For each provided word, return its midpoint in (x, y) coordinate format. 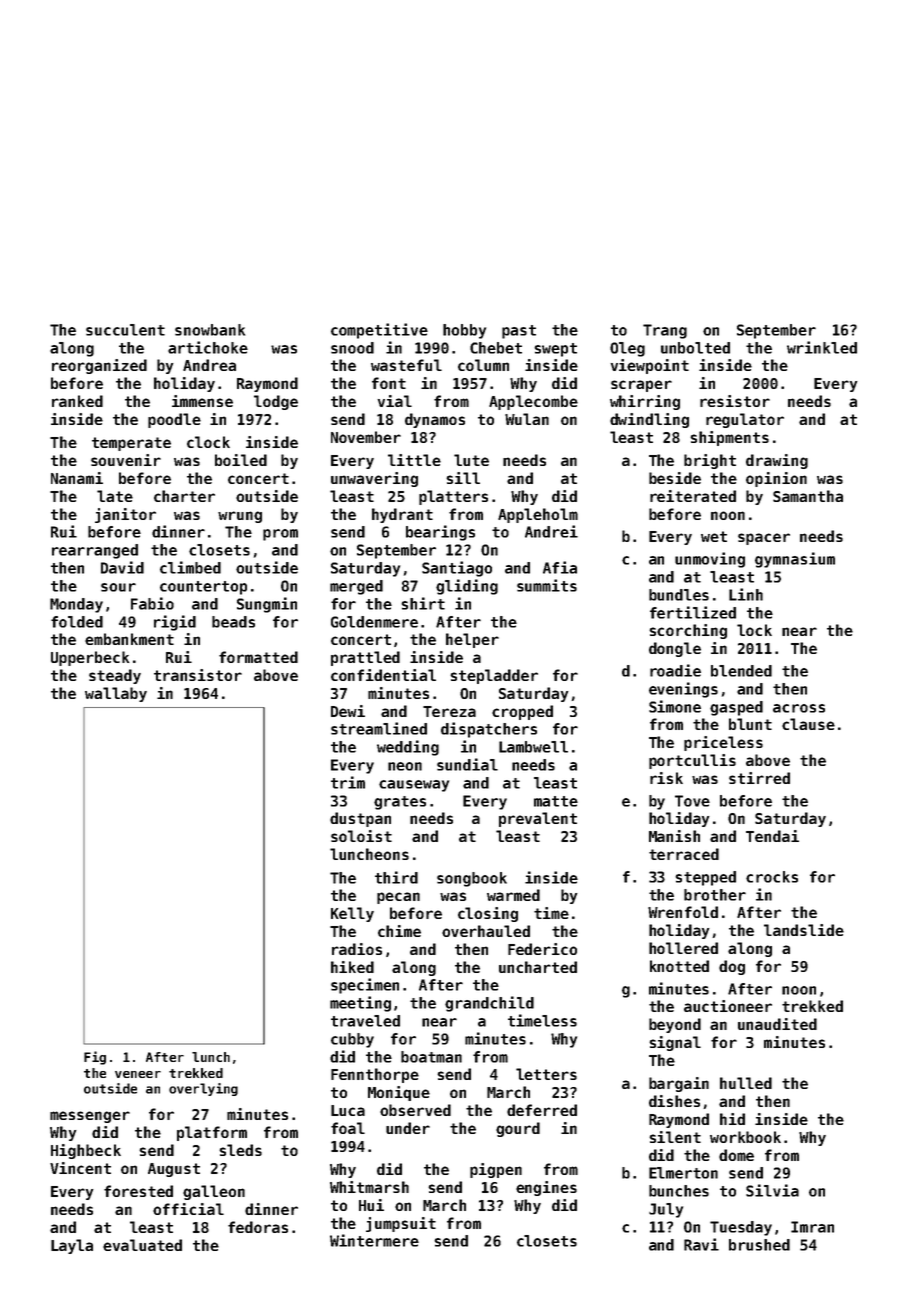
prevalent (538, 819)
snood (352, 348)
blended (741, 671)
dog (732, 967)
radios (357, 949)
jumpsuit (401, 1224)
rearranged (95, 551)
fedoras (258, 1227)
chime (399, 931)
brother (715, 895)
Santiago (457, 569)
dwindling (649, 420)
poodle (174, 420)
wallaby (116, 694)
